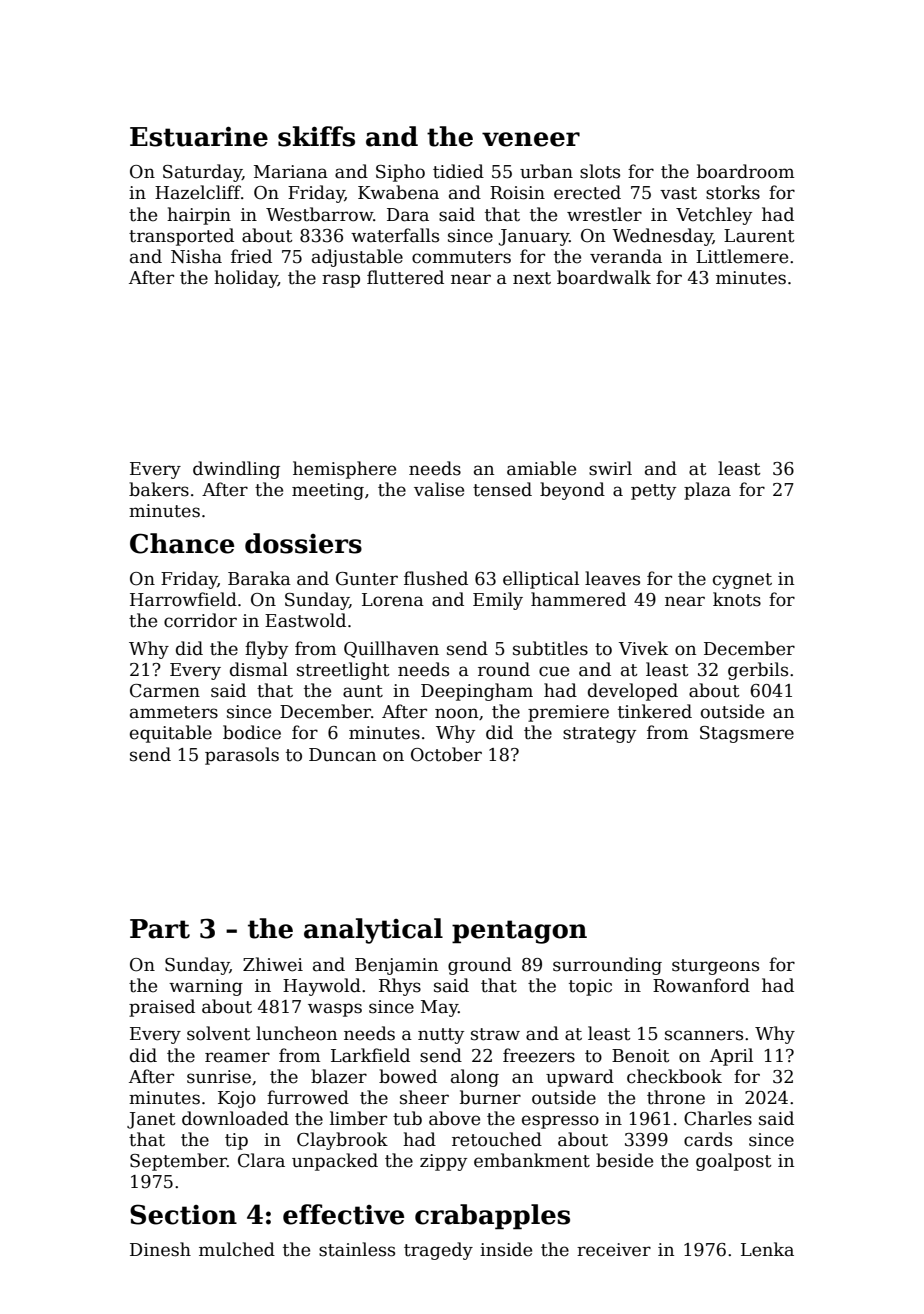 This image has height=1314, width=924. What do you see at coordinates (715, 967) in the image?
I see `sturgeons` at bounding box center [715, 967].
